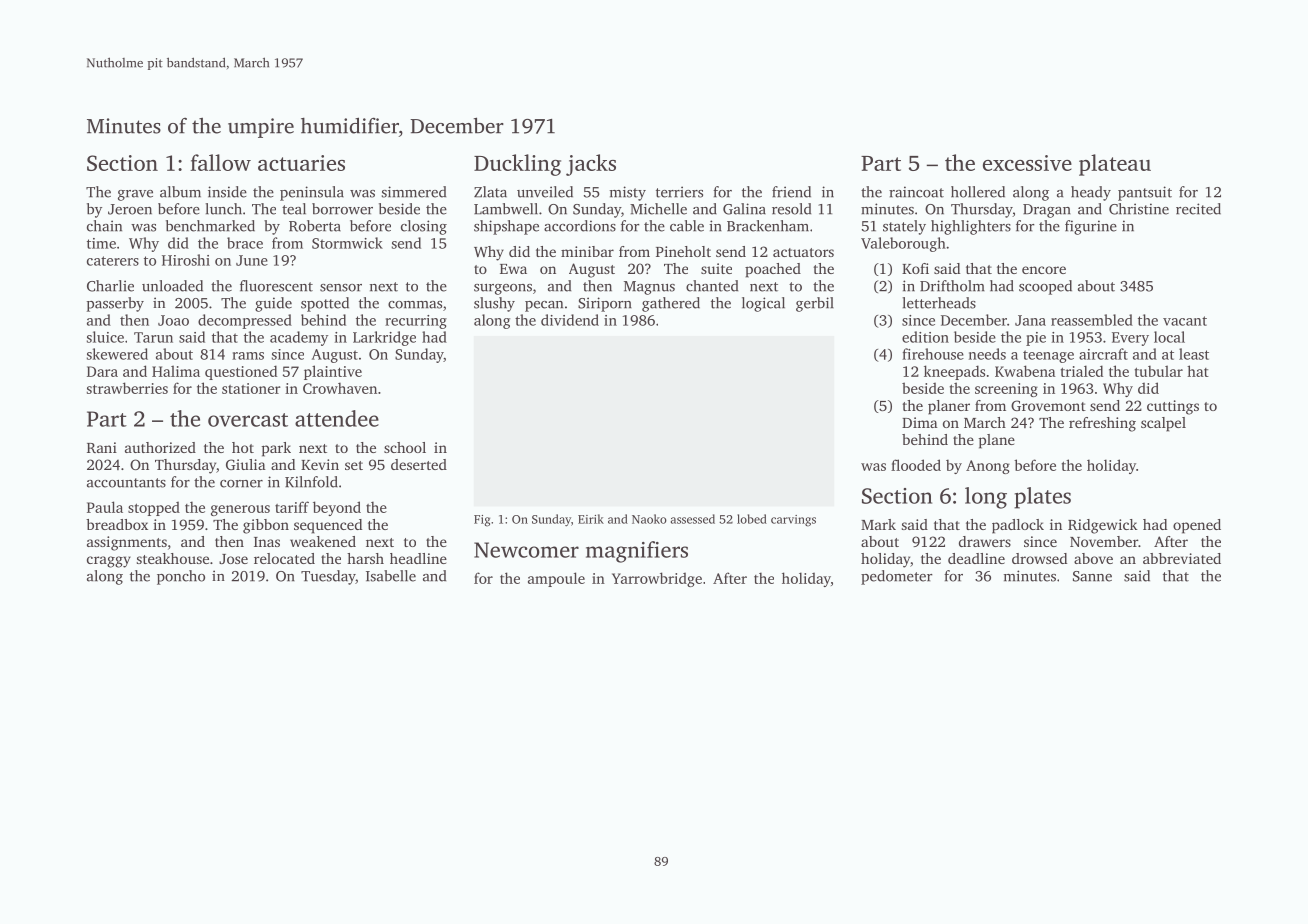  Describe the element at coordinates (793, 521) in the document. I see `carvings` at that location.
